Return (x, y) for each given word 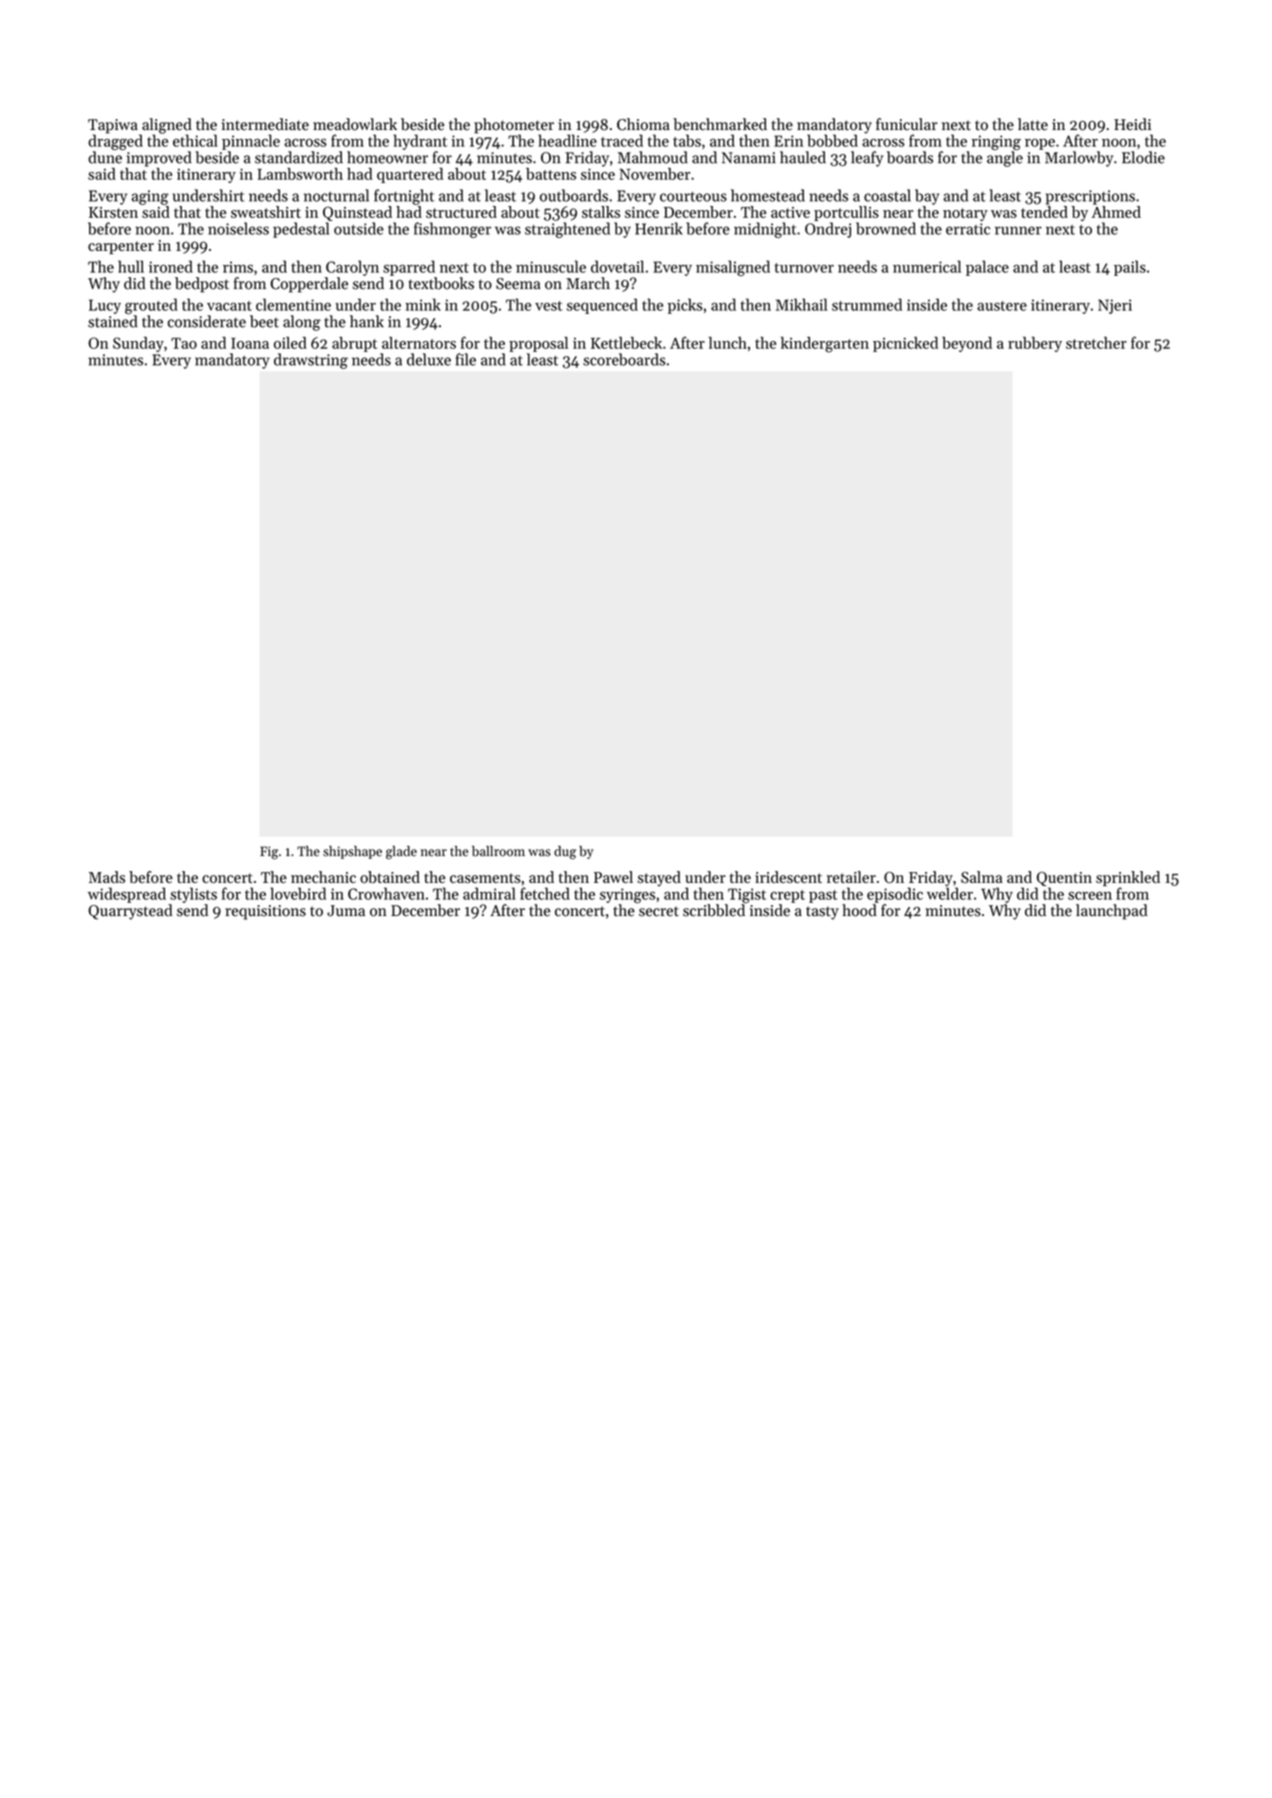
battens (551, 174)
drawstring (311, 361)
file (466, 359)
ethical (195, 140)
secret (659, 911)
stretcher (1096, 343)
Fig (269, 852)
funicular (907, 124)
